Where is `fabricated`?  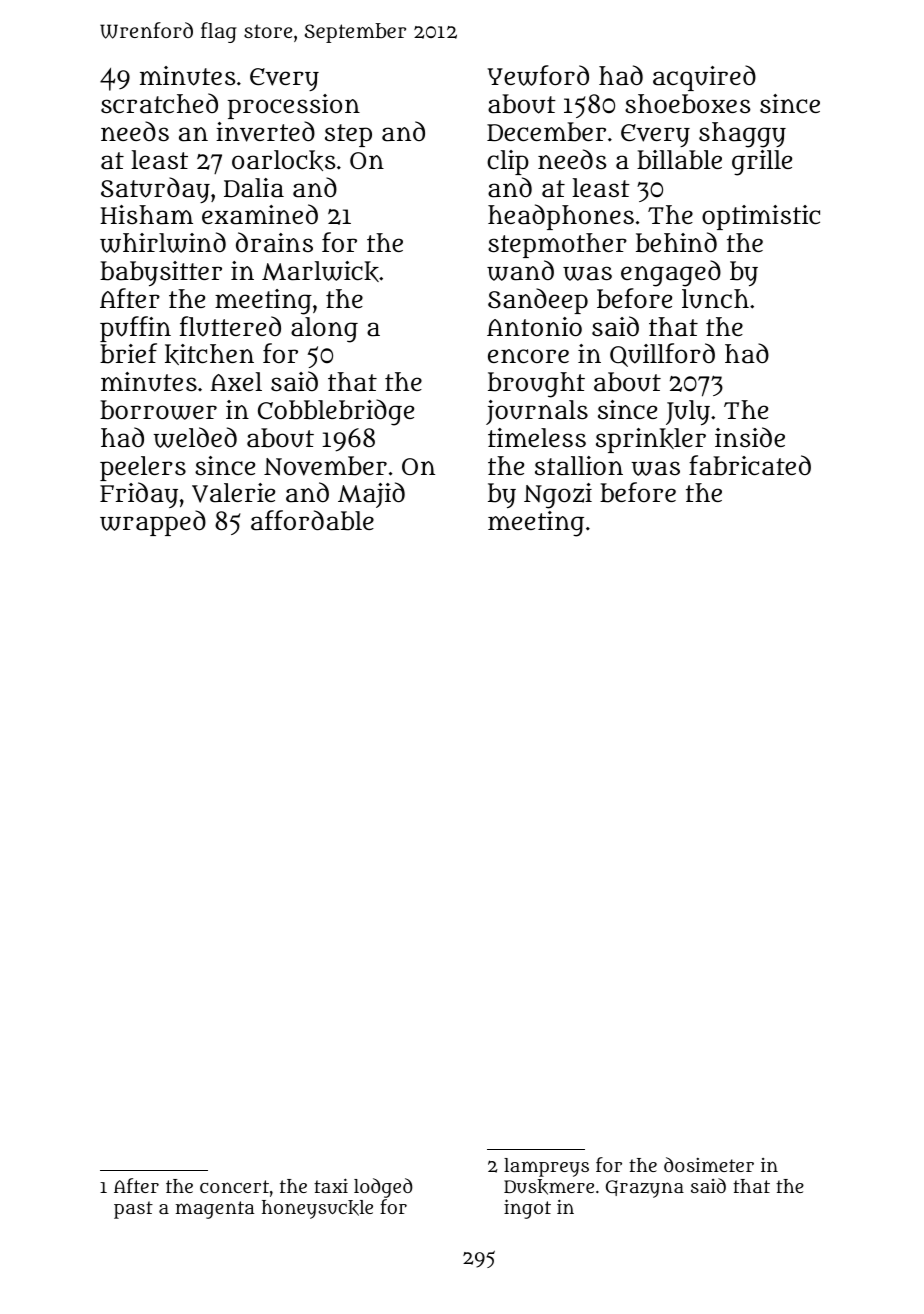 fabricated is located at coordinates (750, 465).
